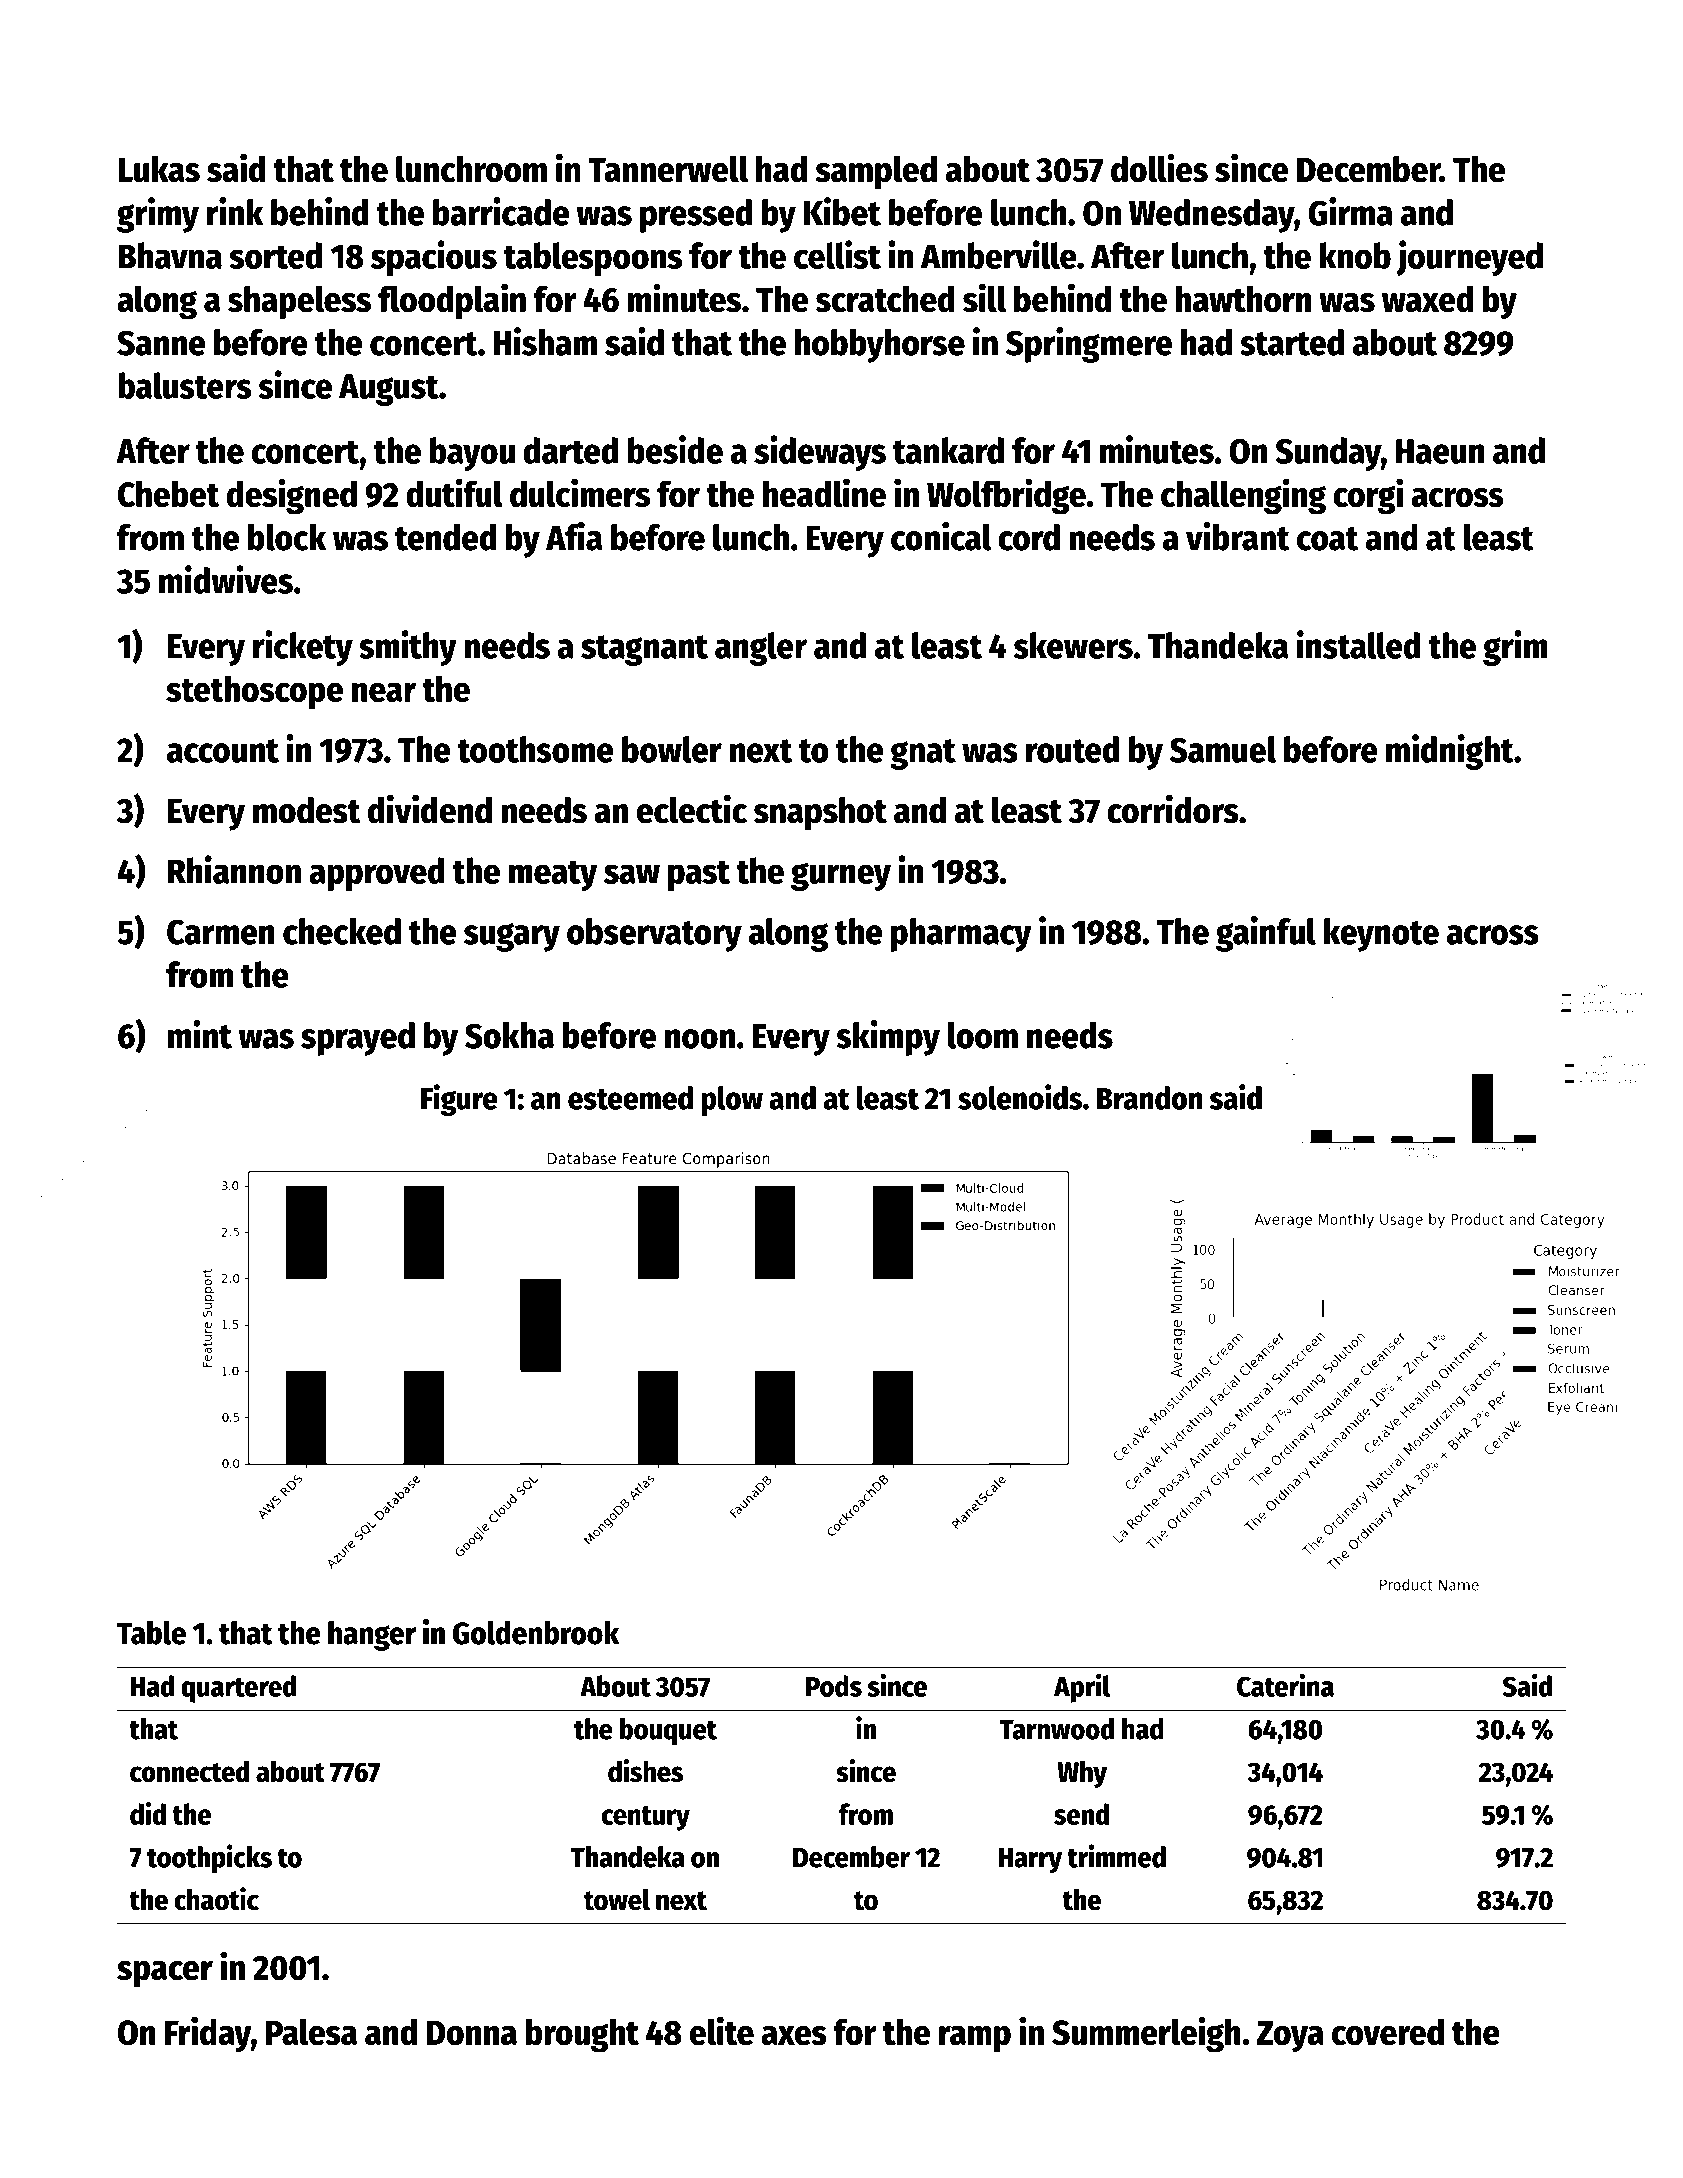  Describe the element at coordinates (975, 2039) in the screenshot. I see `ramp` at that location.
